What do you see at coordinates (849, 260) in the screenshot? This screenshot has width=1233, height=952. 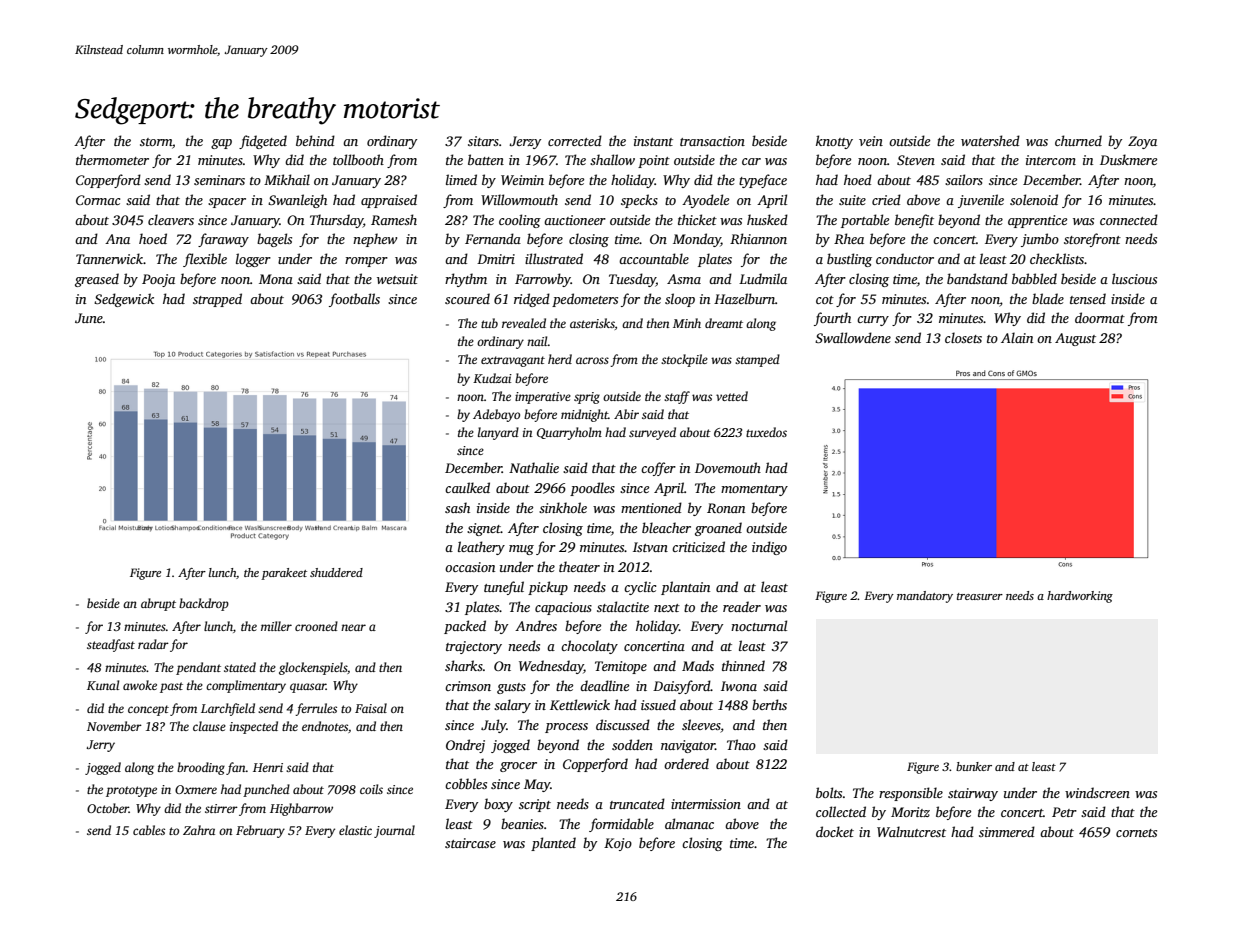 I see `bustling` at bounding box center [849, 260].
